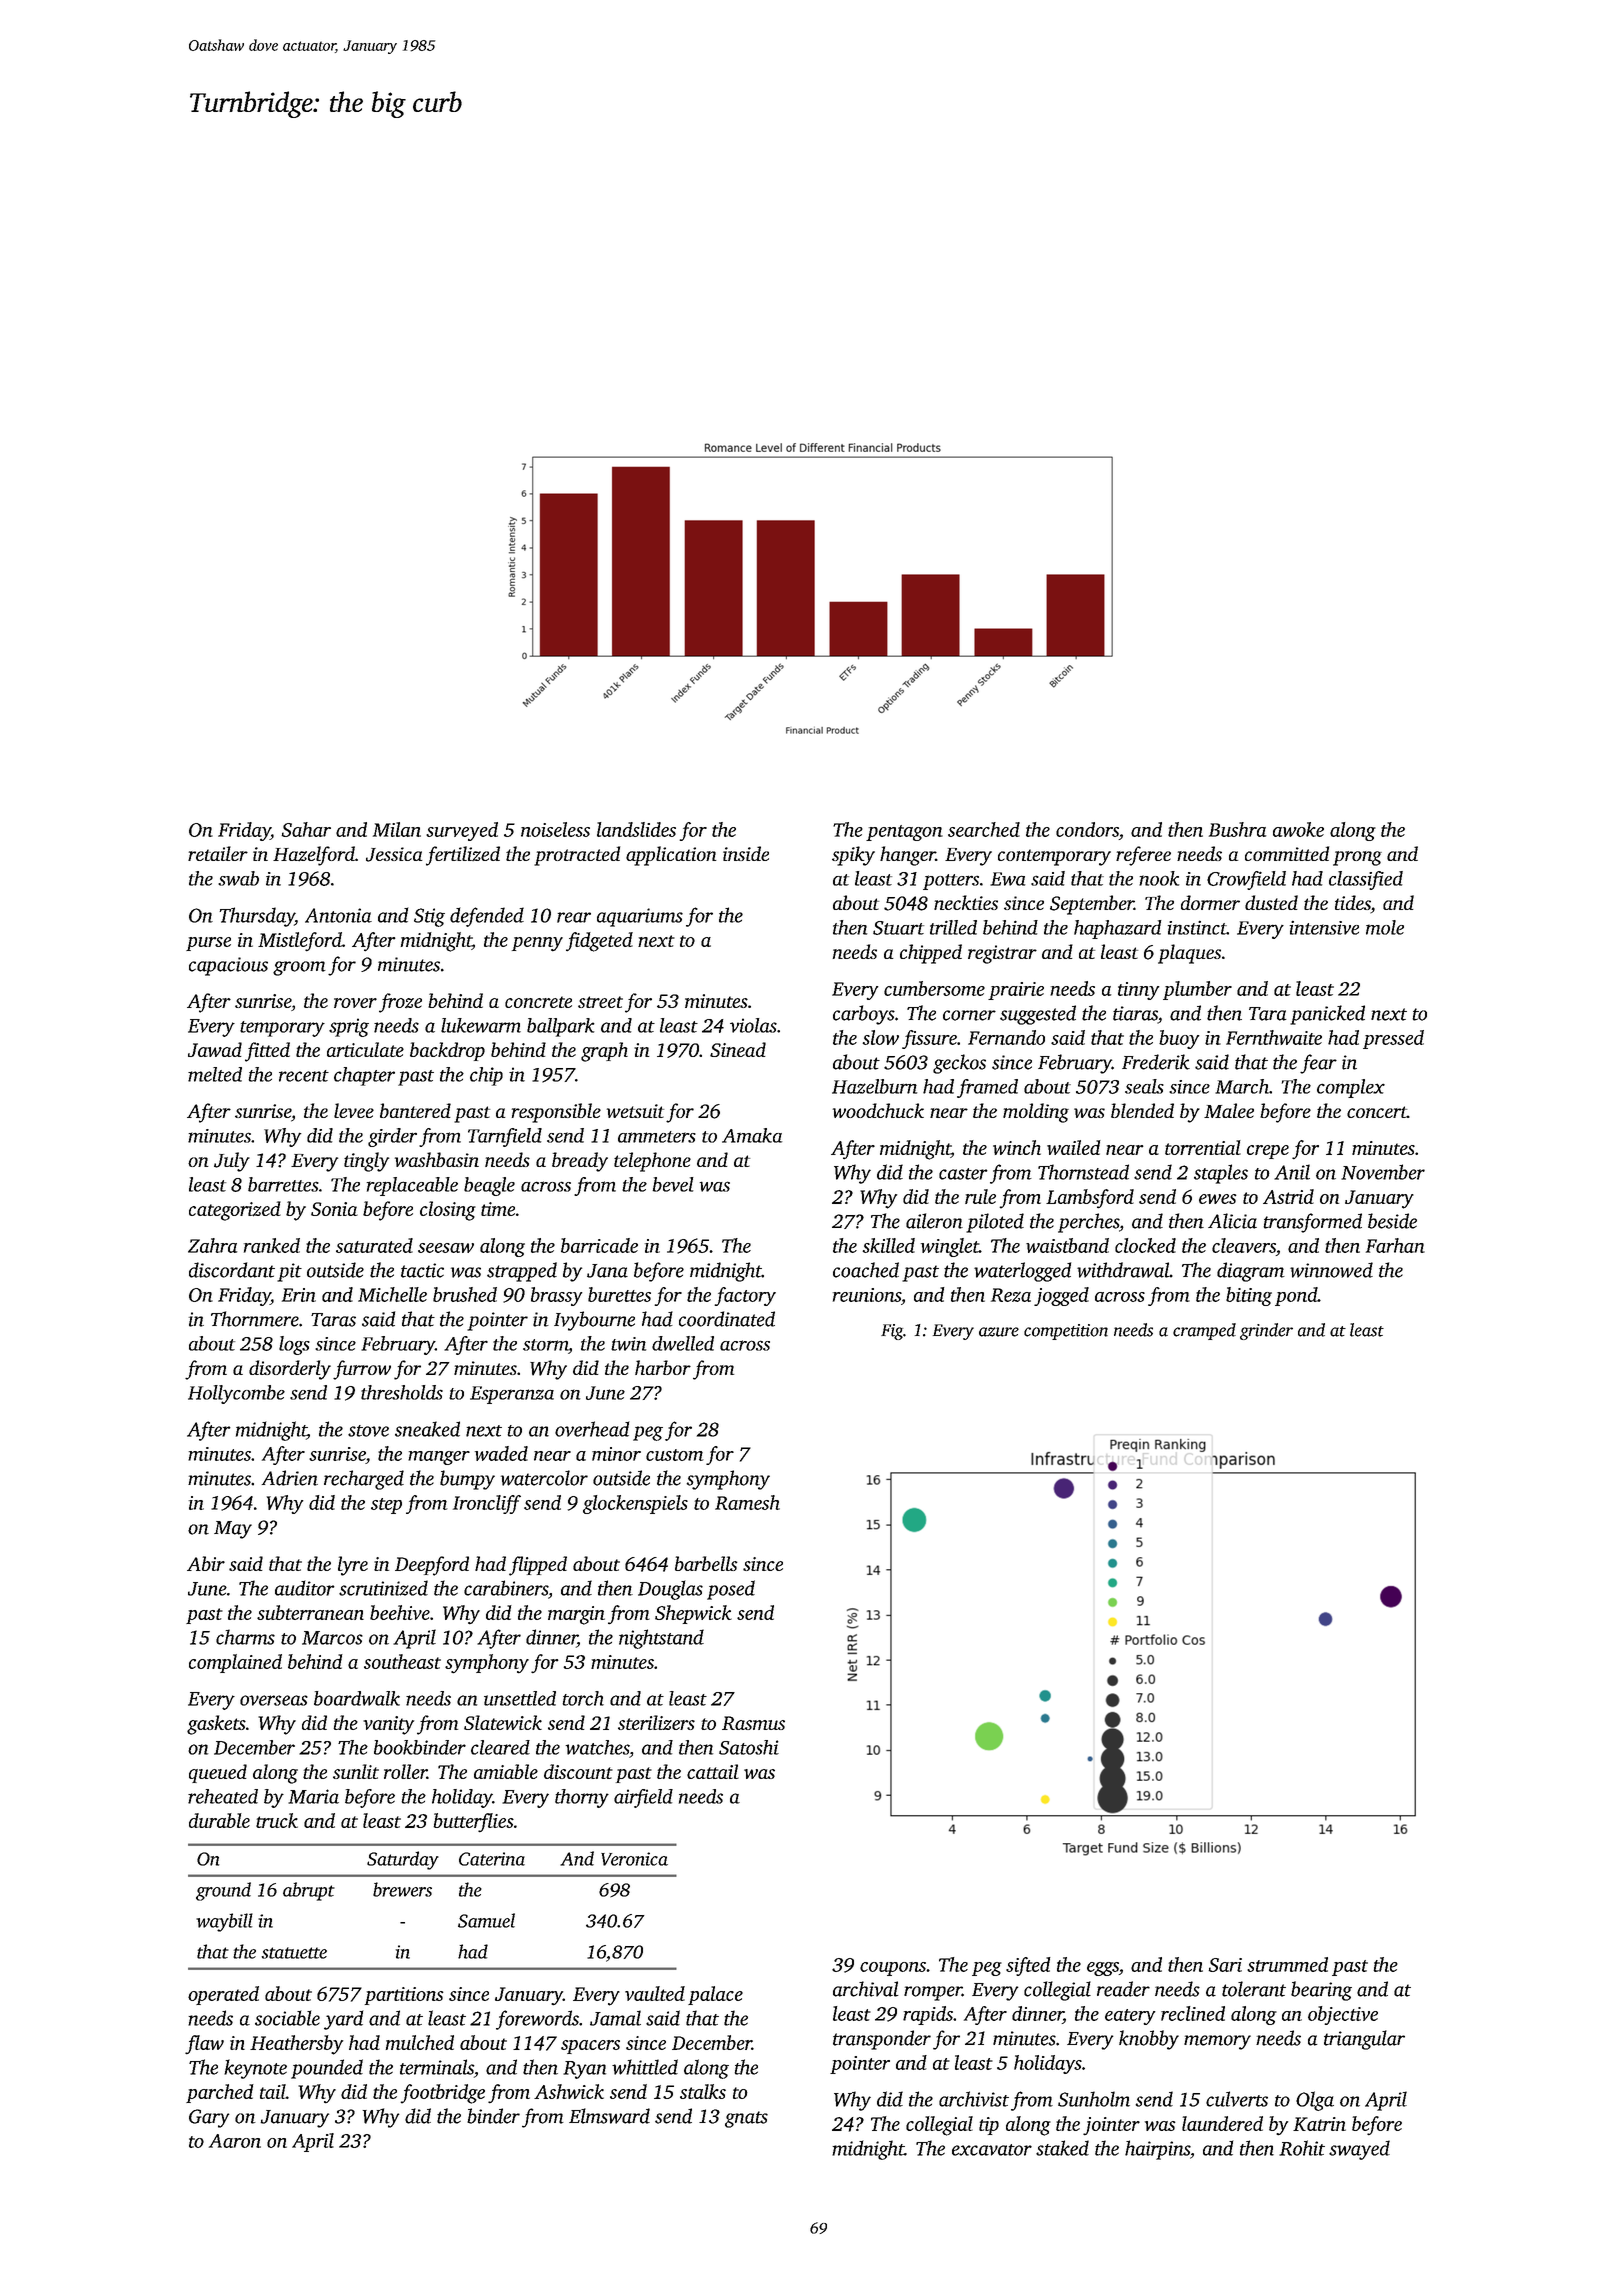  Describe the element at coordinates (636, 829) in the image. I see `landslides` at that location.
